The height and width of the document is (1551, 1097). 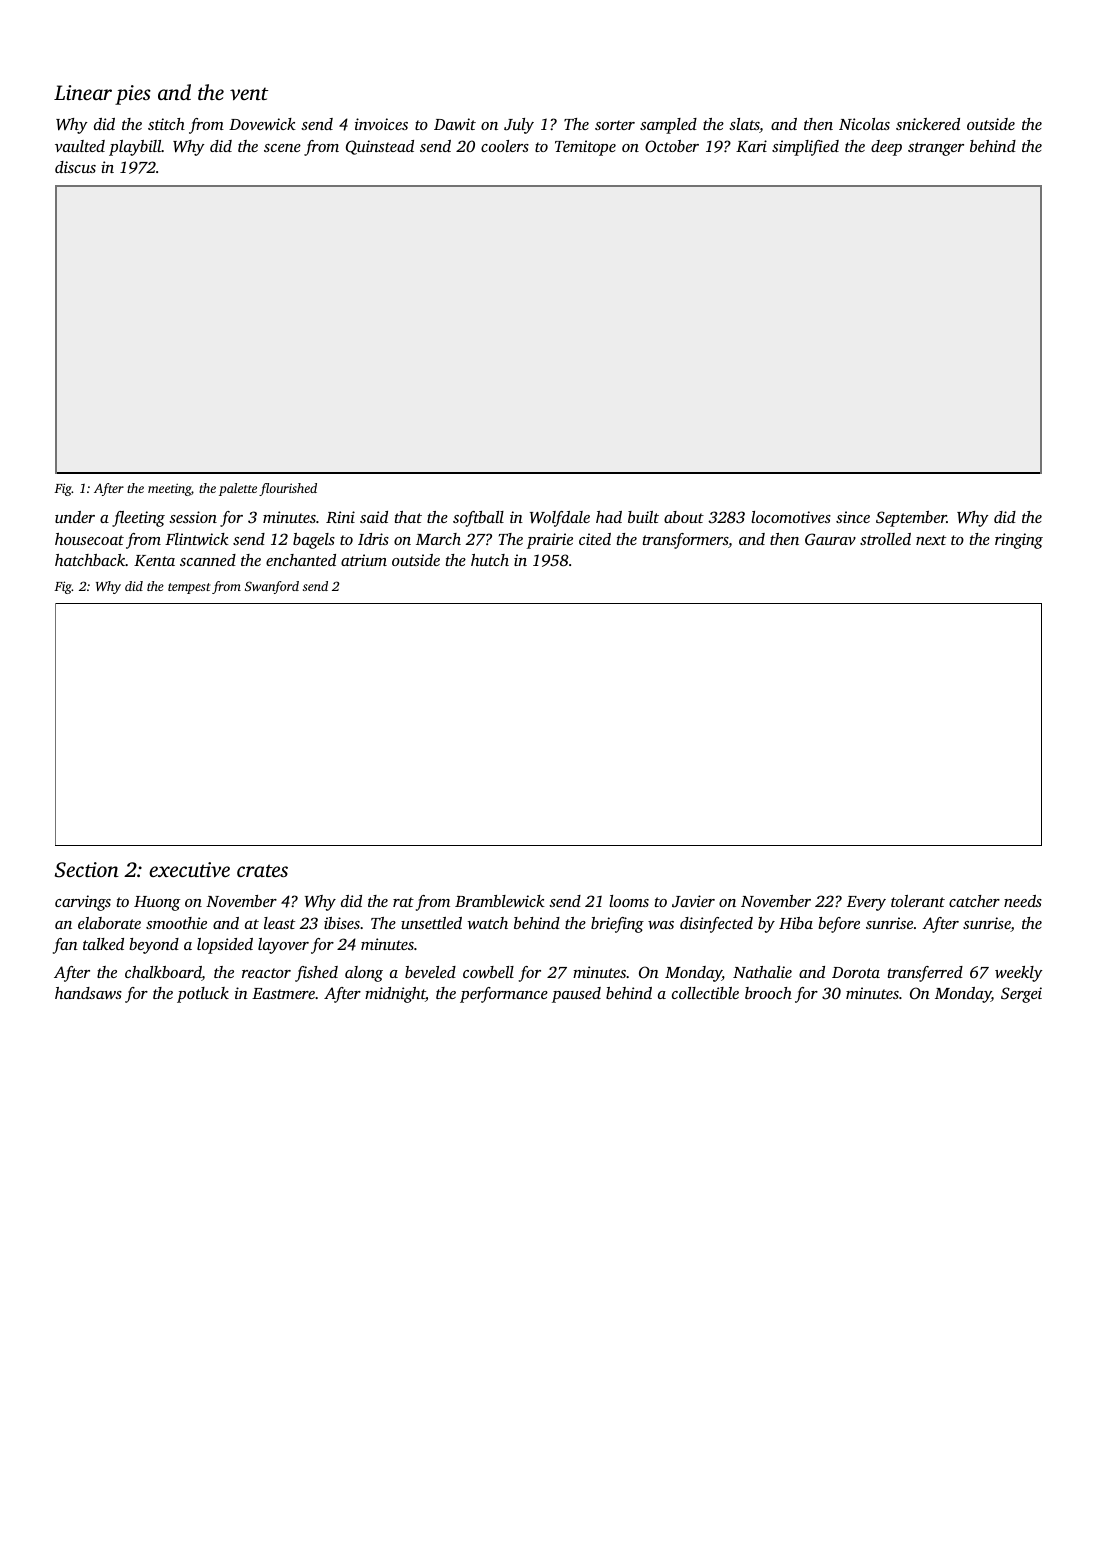 What do you see at coordinates (83, 92) in the document?
I see `Linear` at bounding box center [83, 92].
